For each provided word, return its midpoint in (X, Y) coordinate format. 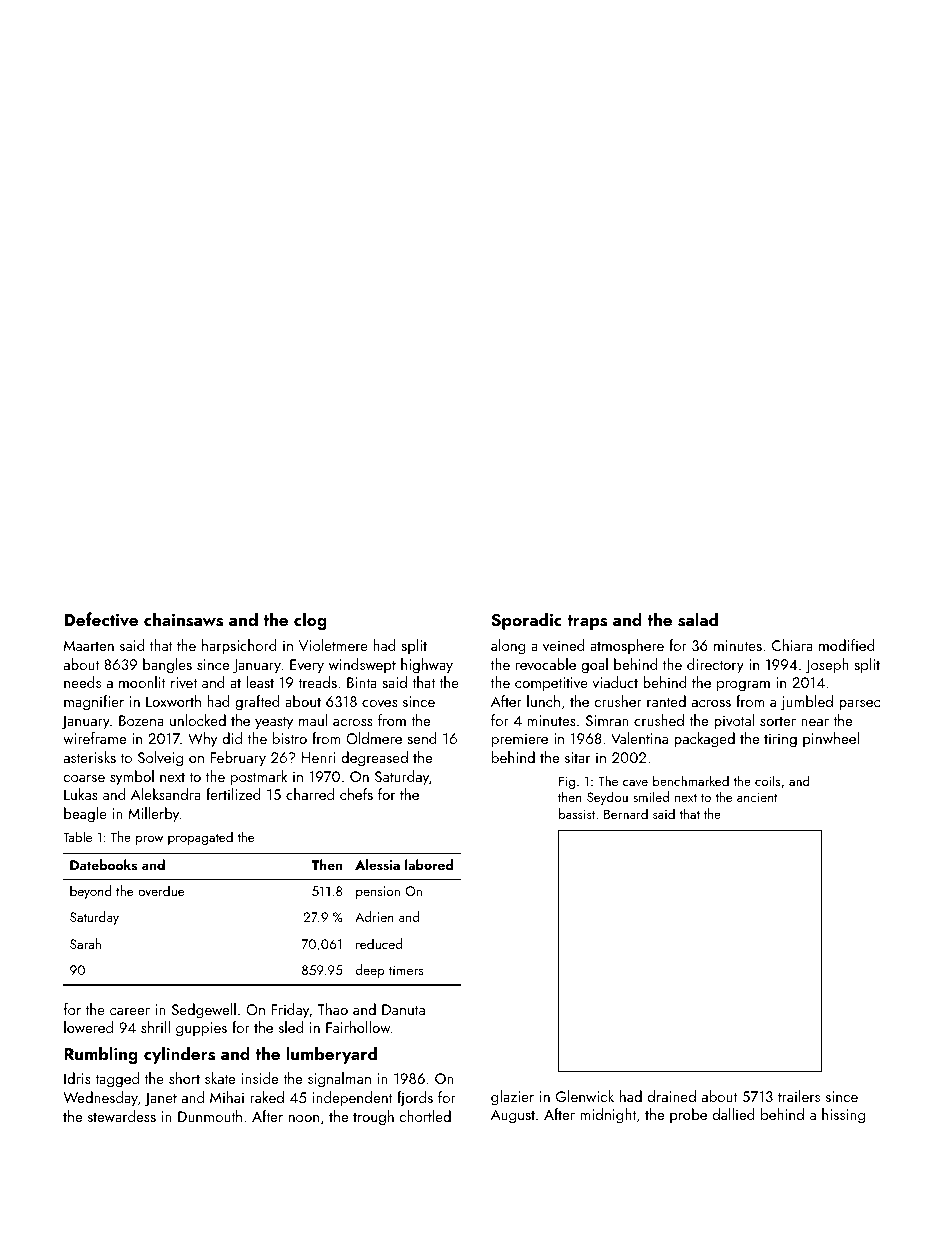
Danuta (403, 1009)
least (260, 682)
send (422, 738)
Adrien (374, 916)
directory (715, 666)
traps (587, 622)
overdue (161, 890)
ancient (757, 797)
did (232, 738)
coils (767, 780)
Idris (77, 1078)
